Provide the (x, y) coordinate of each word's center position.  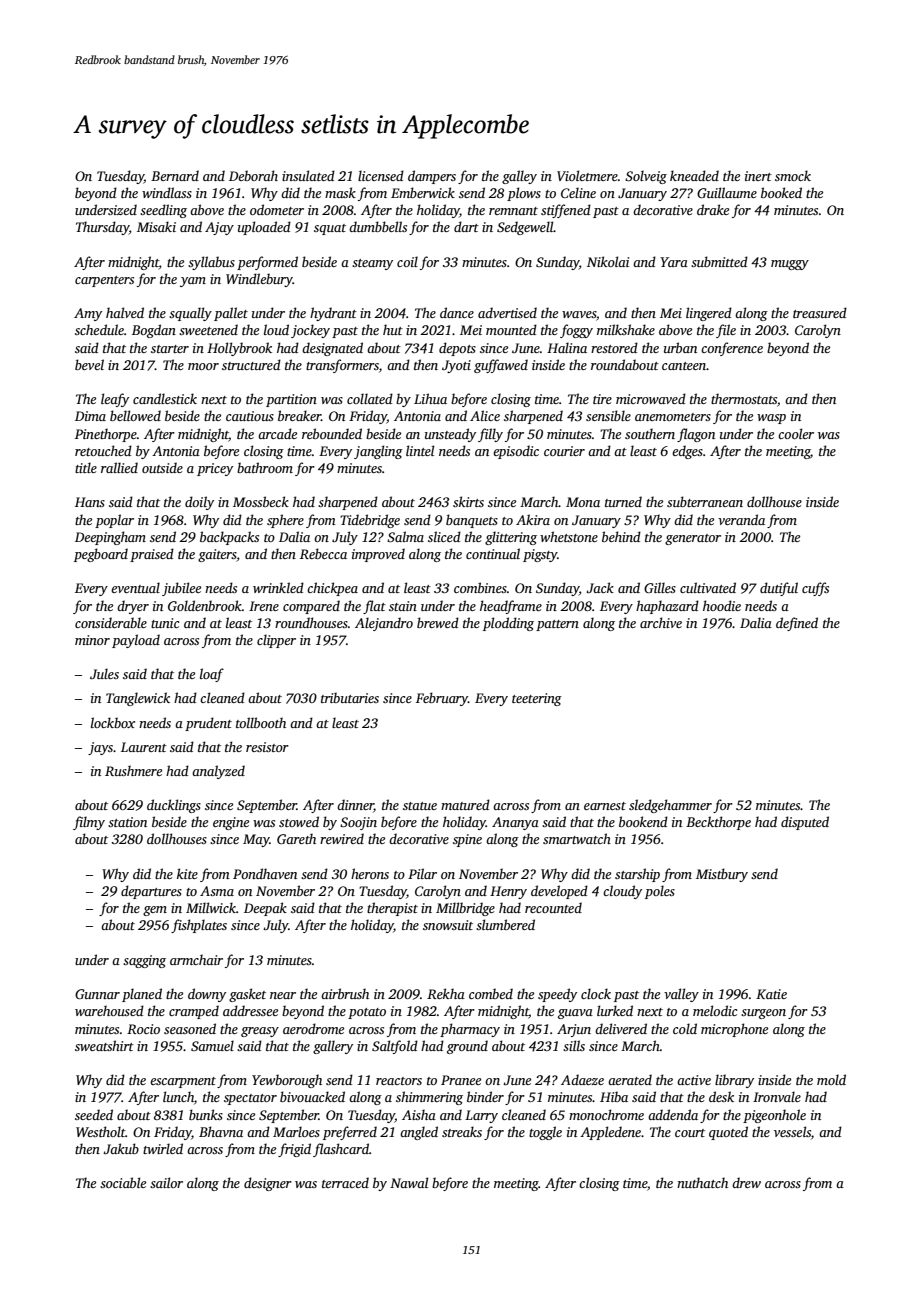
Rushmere (133, 770)
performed (267, 263)
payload (136, 641)
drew (746, 1182)
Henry (508, 892)
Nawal (409, 1182)
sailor (166, 1182)
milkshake (626, 329)
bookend (643, 821)
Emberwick (423, 192)
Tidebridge (370, 521)
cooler (796, 433)
